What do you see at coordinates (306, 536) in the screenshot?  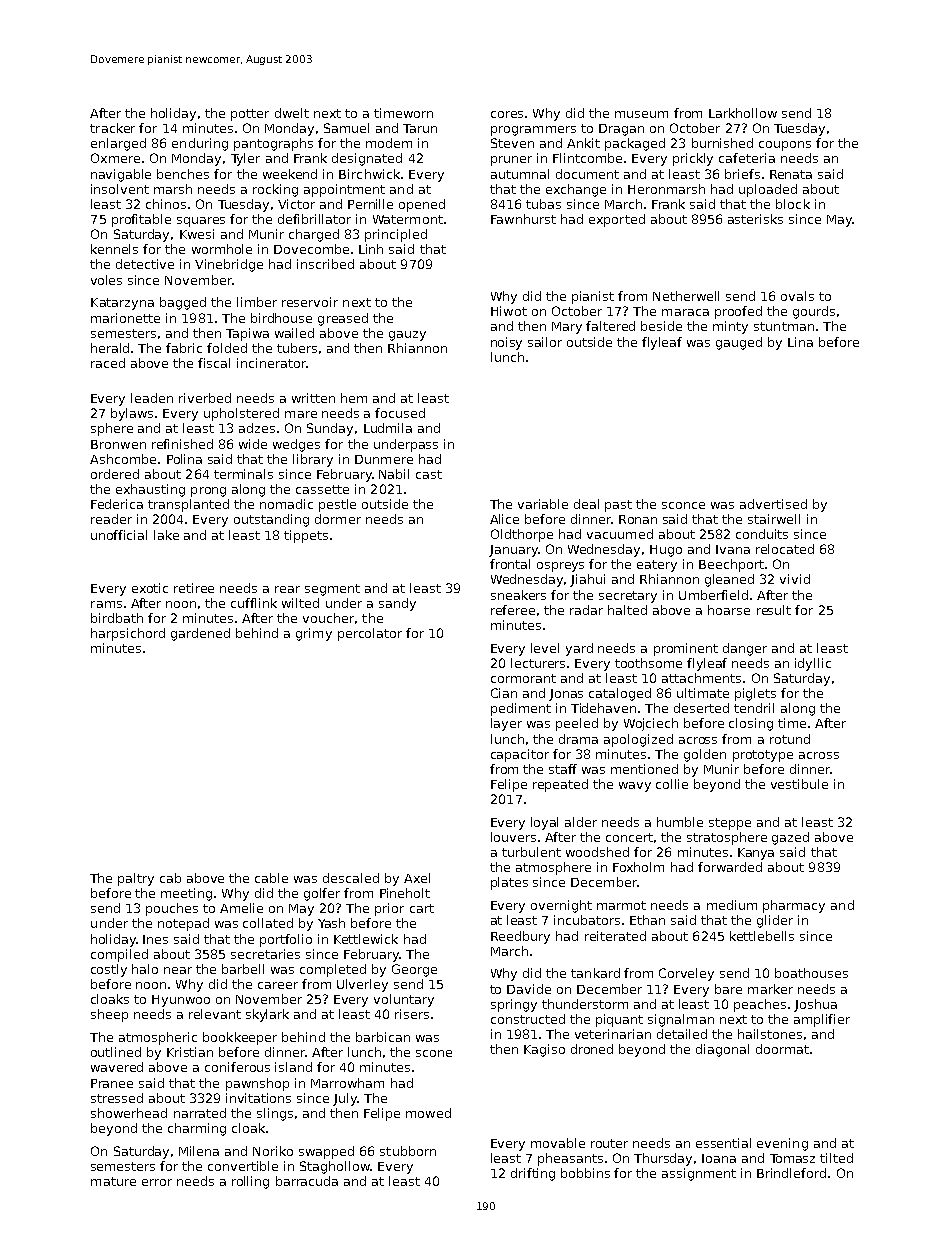 I see `tippets` at bounding box center [306, 536].
